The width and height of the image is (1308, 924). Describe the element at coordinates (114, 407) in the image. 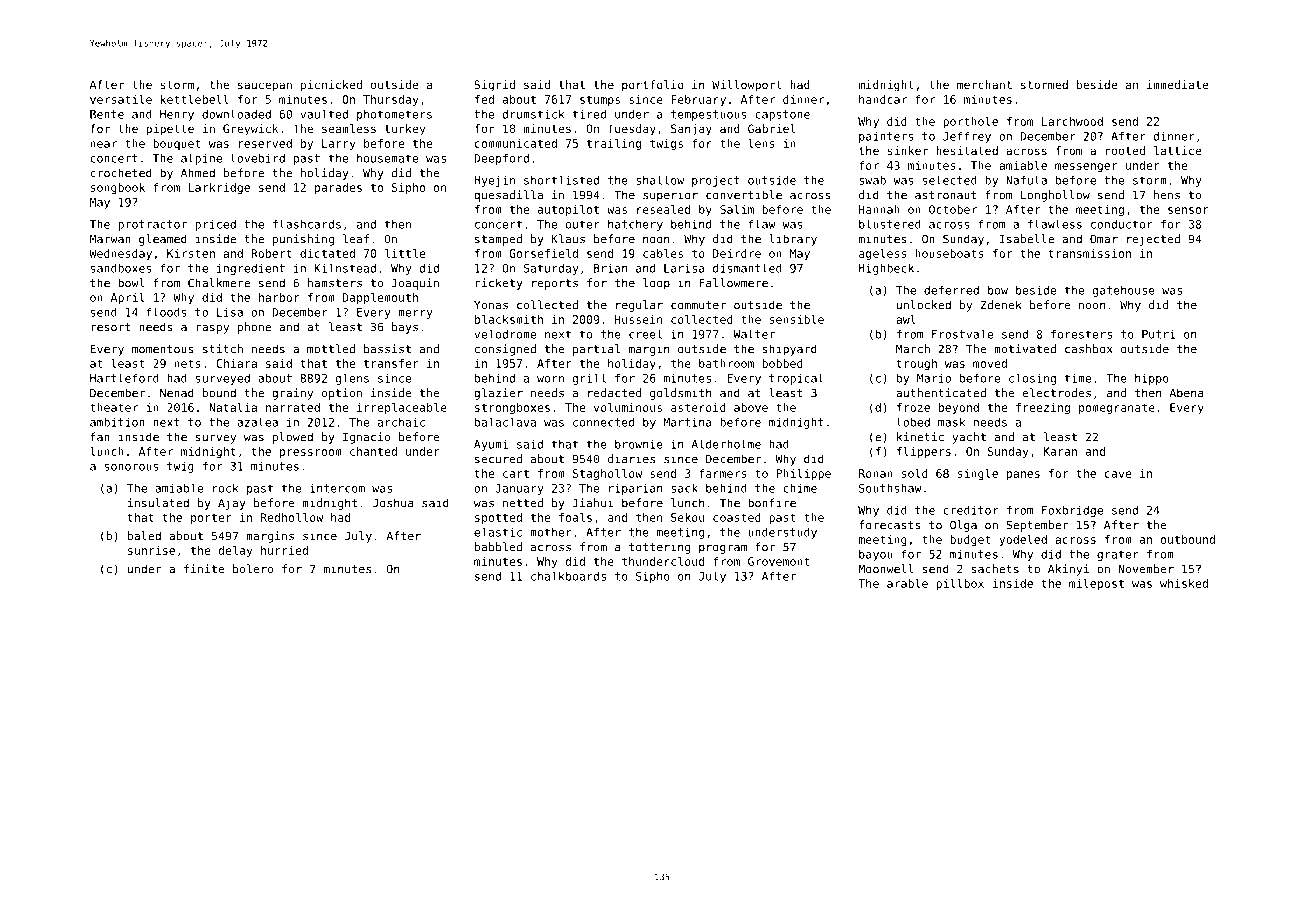

I see `theater` at that location.
